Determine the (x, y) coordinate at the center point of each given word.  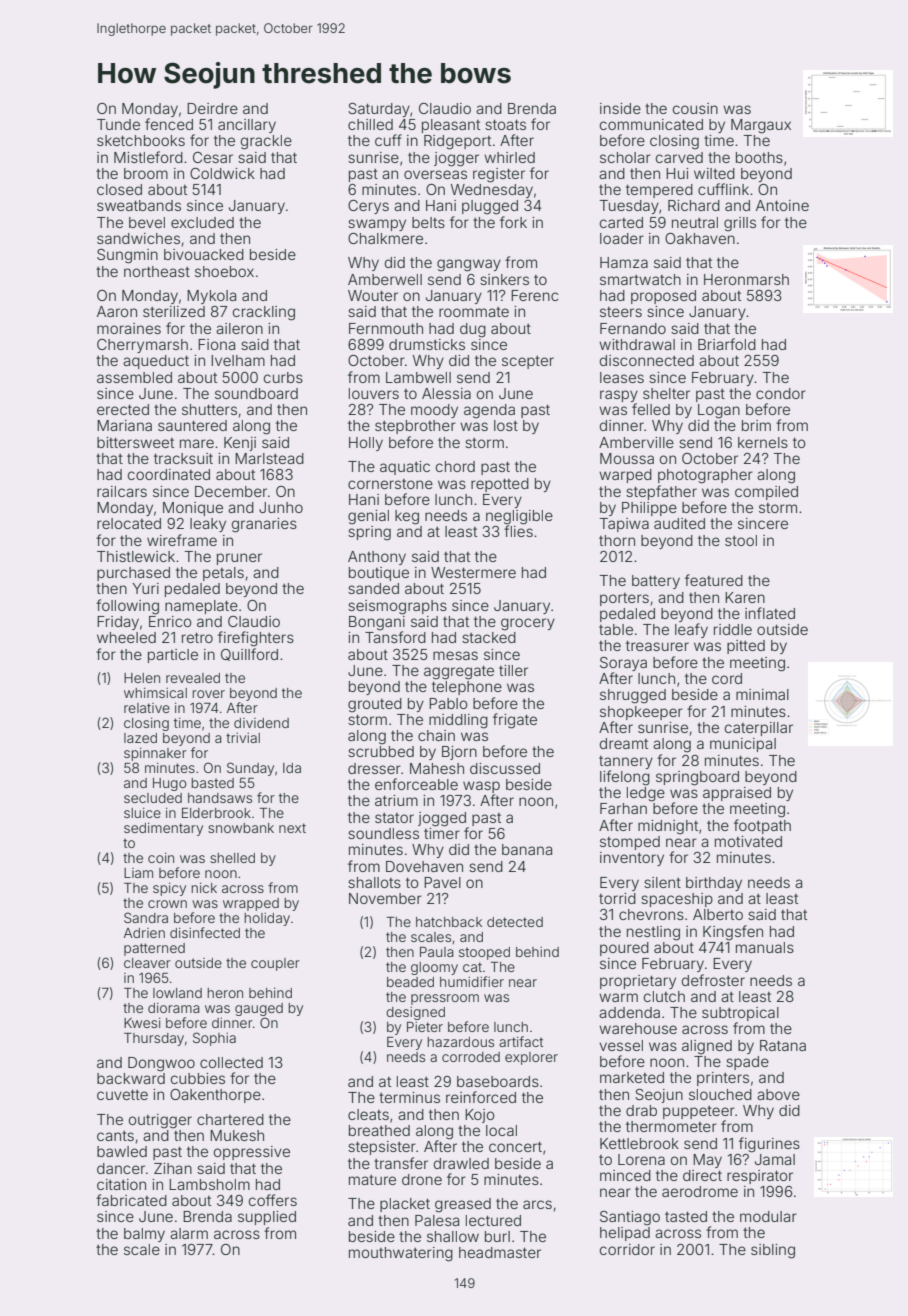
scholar (625, 157)
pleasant (451, 126)
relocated (129, 523)
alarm (189, 1233)
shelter (666, 393)
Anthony (377, 558)
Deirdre (212, 108)
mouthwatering (401, 1254)
